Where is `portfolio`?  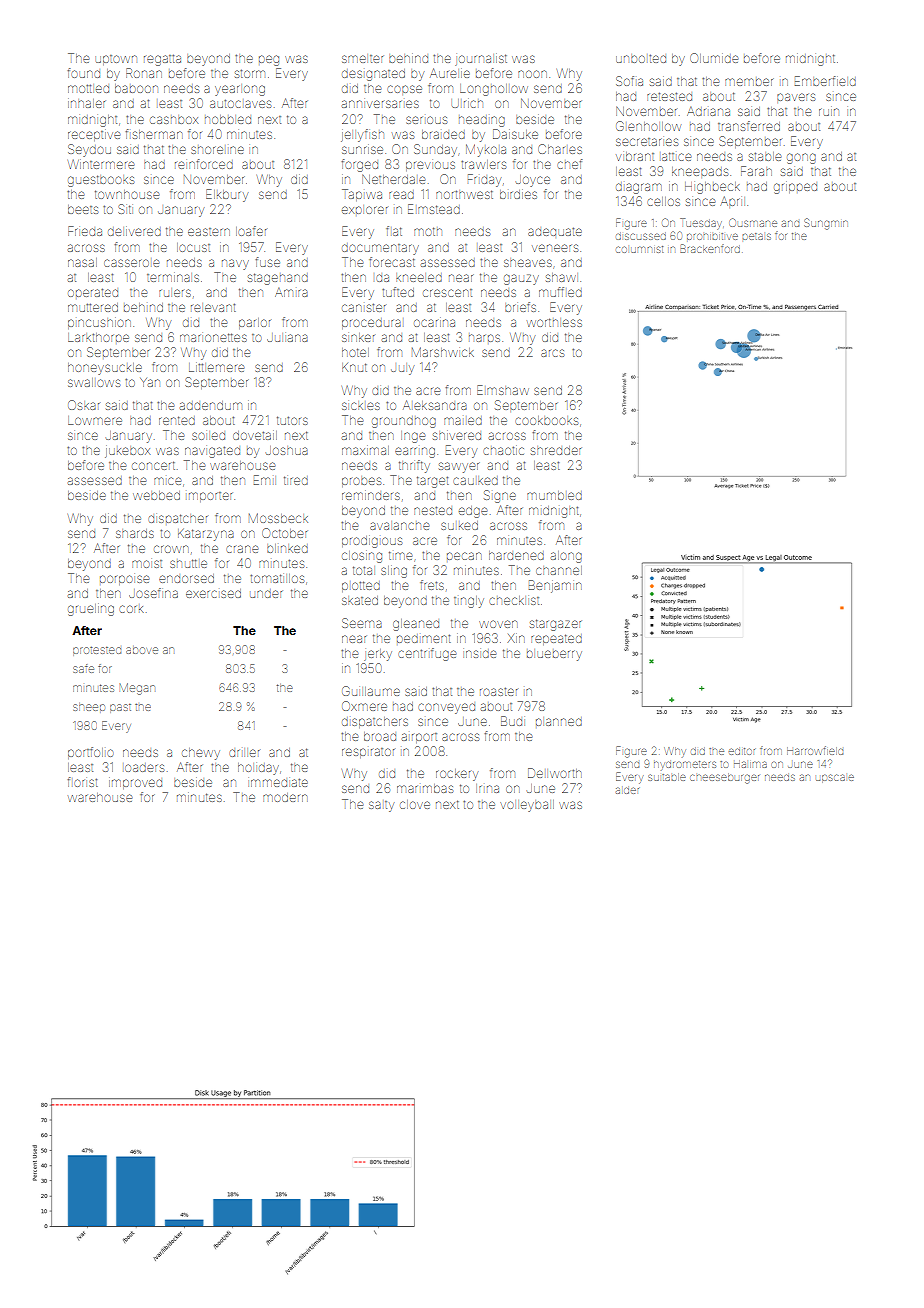 portfolio is located at coordinates (91, 753).
